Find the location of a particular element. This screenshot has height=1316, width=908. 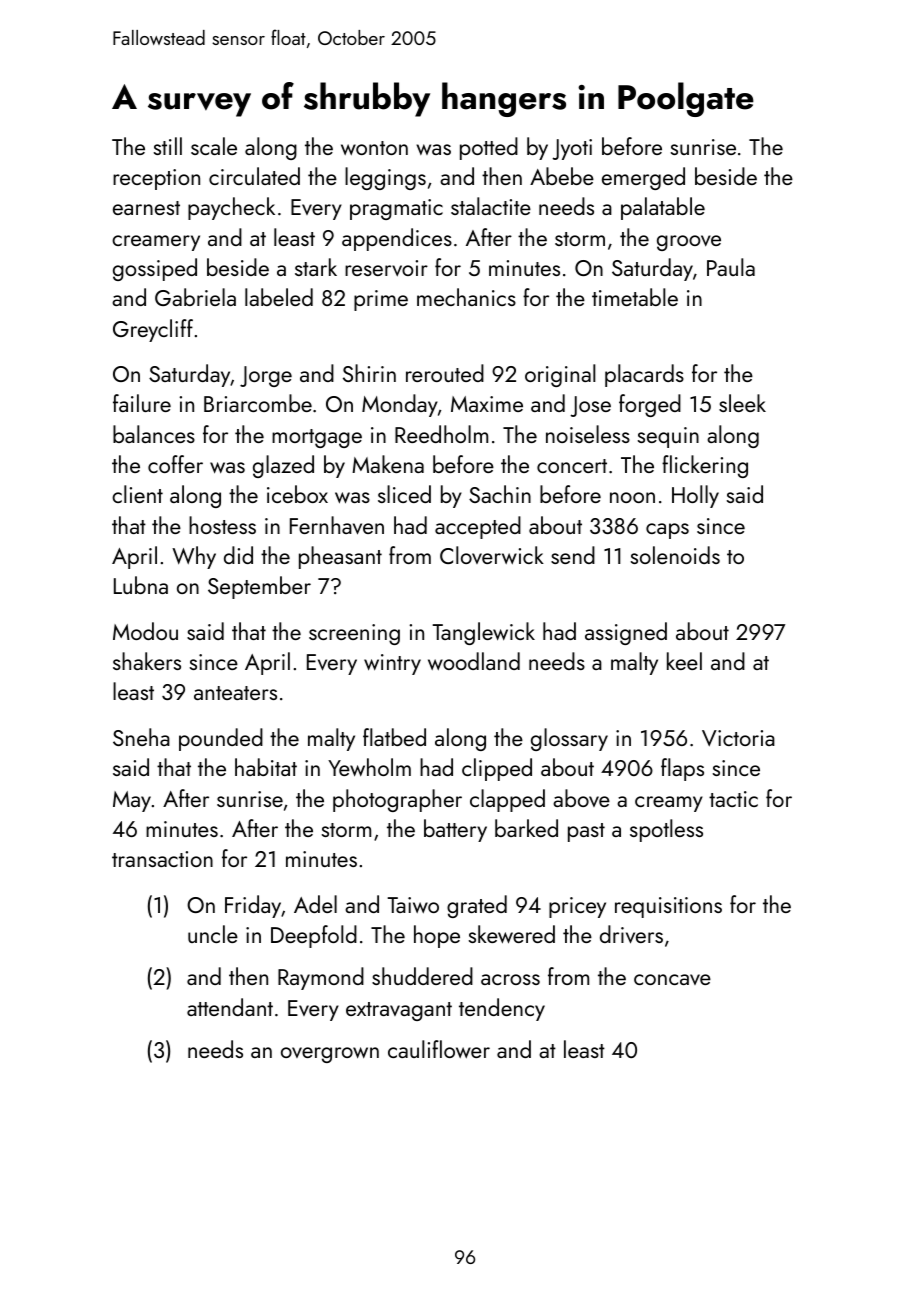

keel is located at coordinates (684, 661).
